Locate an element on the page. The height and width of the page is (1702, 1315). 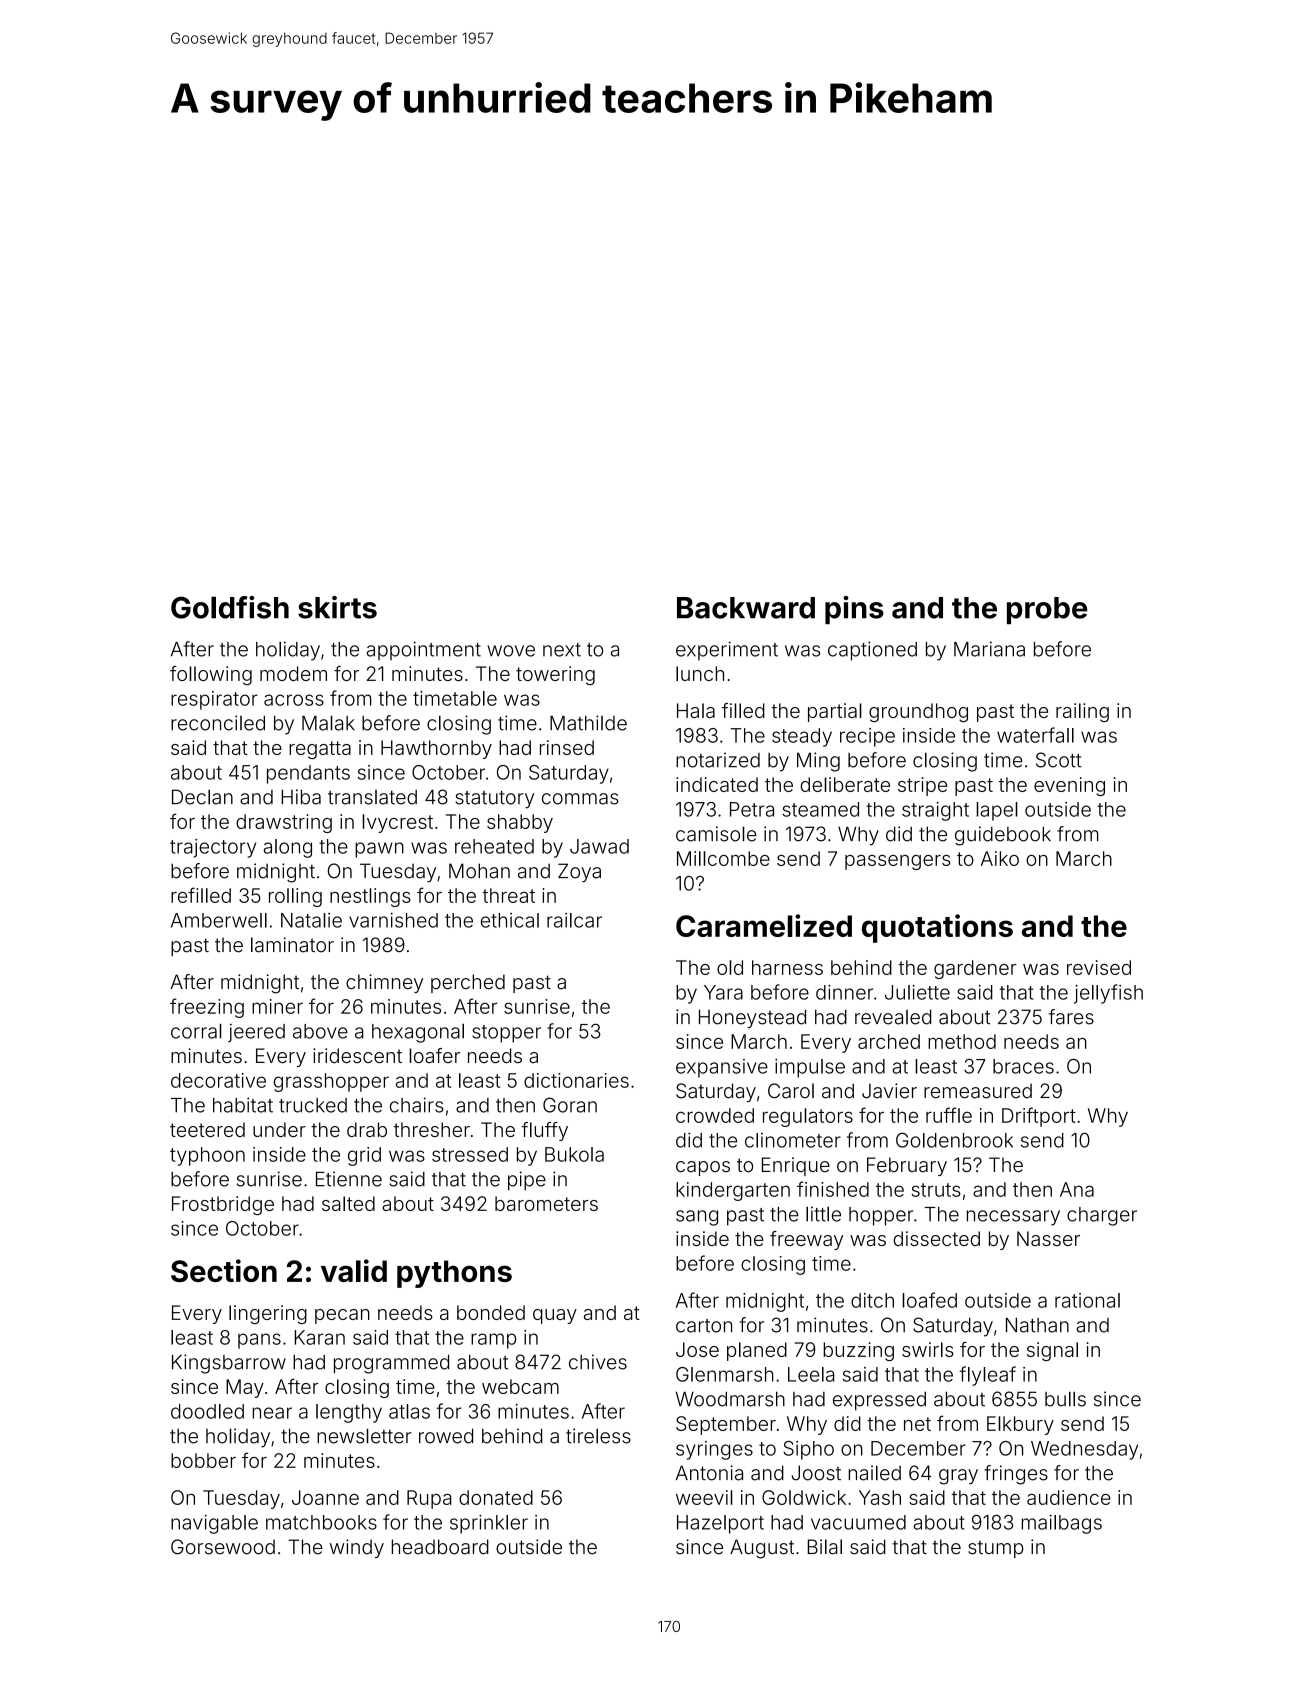
drab is located at coordinates (367, 1129).
